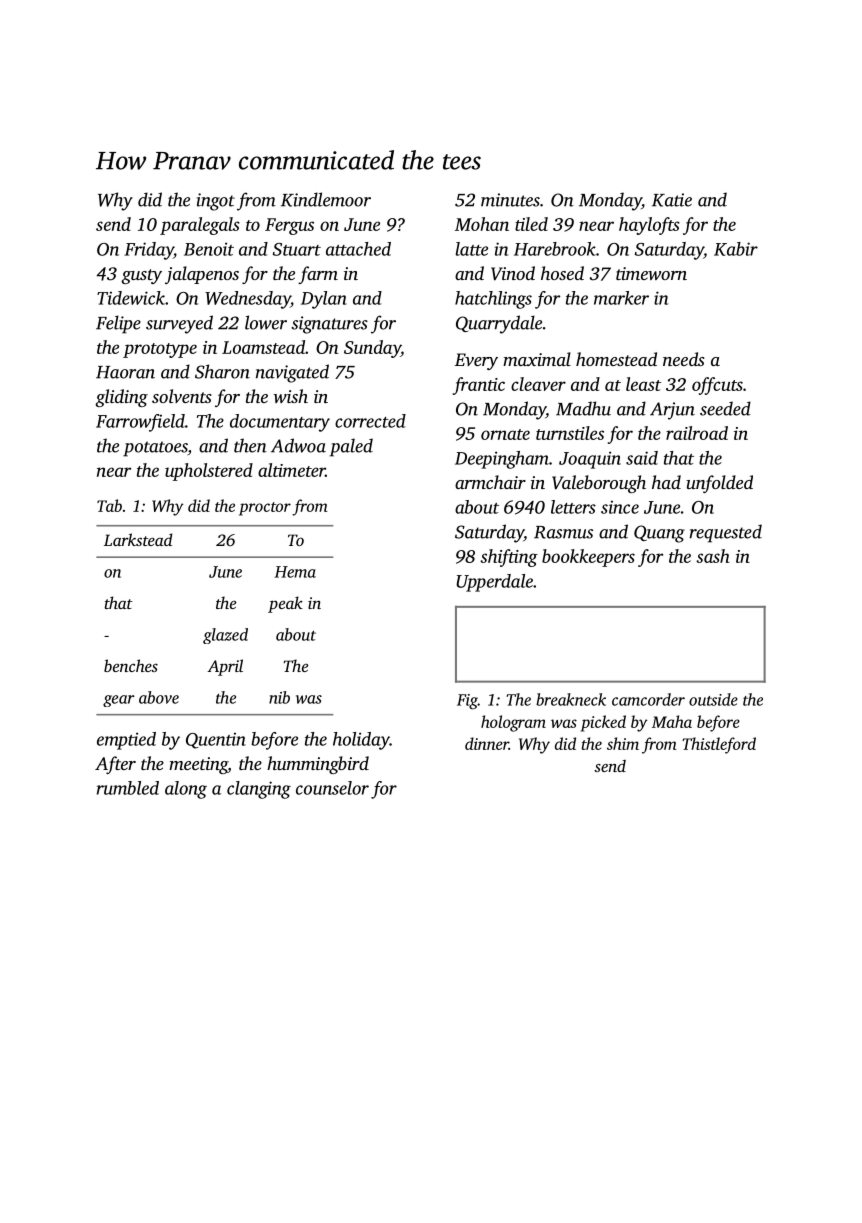 The image size is (862, 1223). Describe the element at coordinates (265, 509) in the page. I see `proctor` at that location.
